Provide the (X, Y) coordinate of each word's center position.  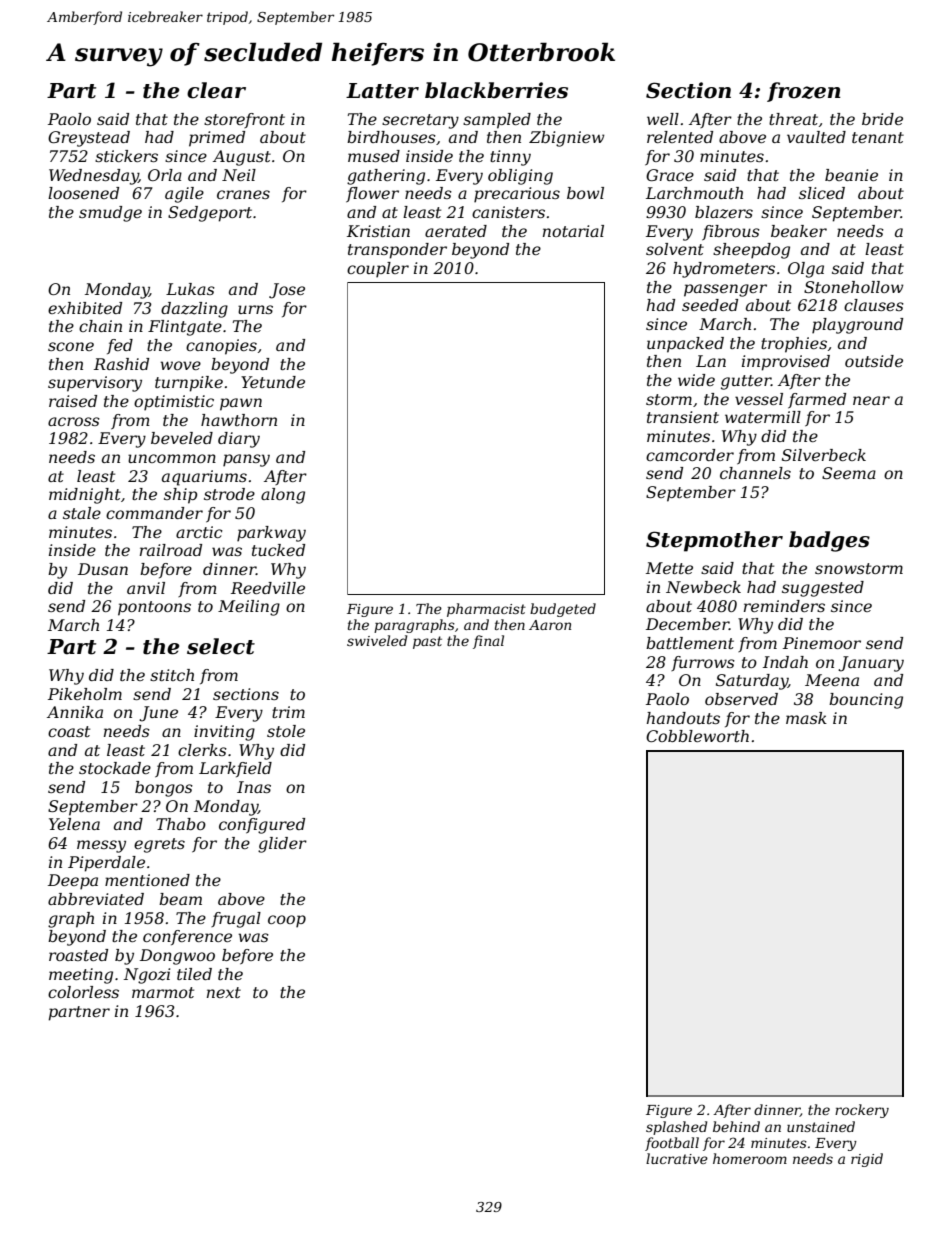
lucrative (677, 1158)
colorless (83, 992)
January (871, 664)
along (283, 496)
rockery (862, 1111)
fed (120, 346)
